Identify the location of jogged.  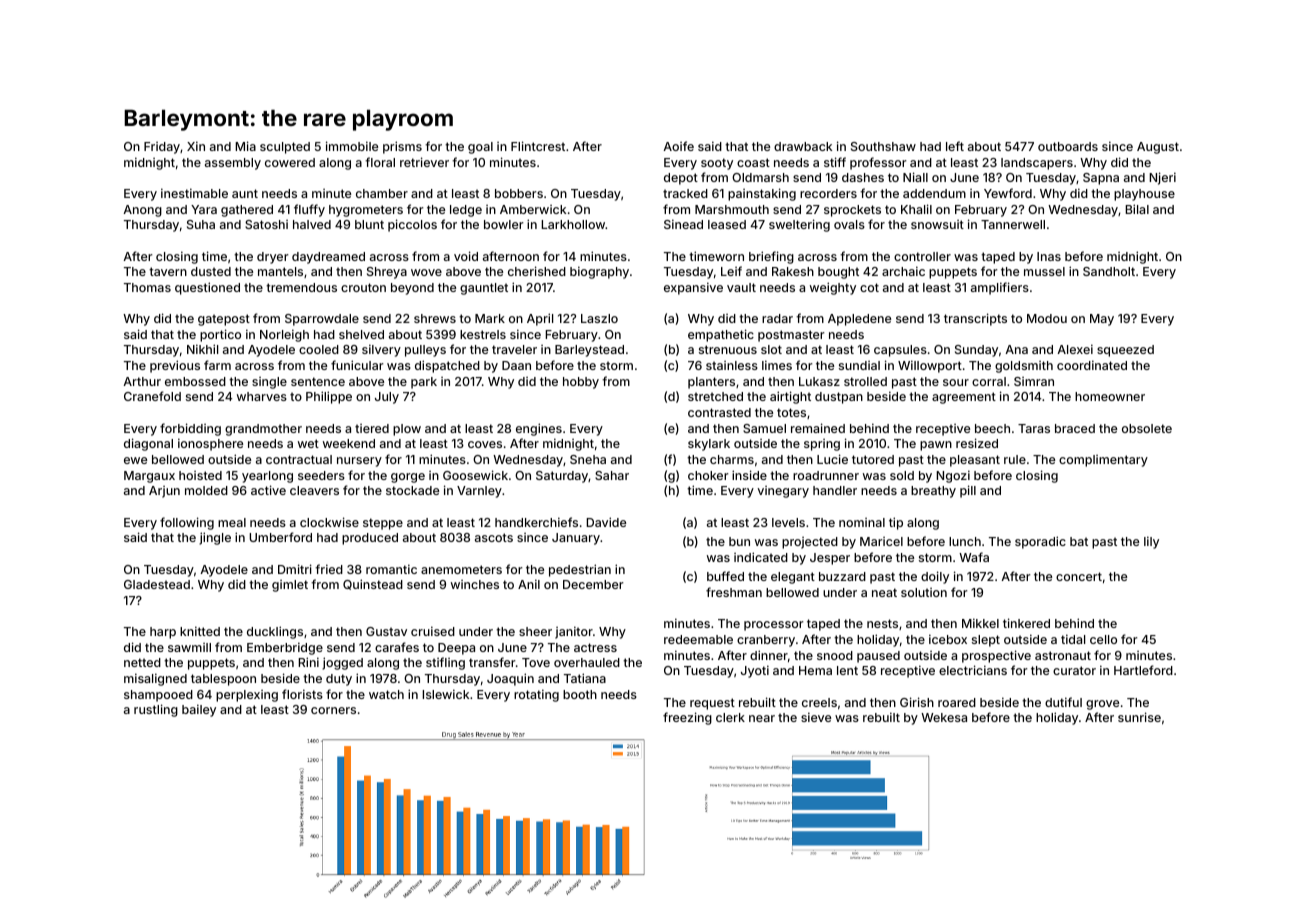
(342, 663).
